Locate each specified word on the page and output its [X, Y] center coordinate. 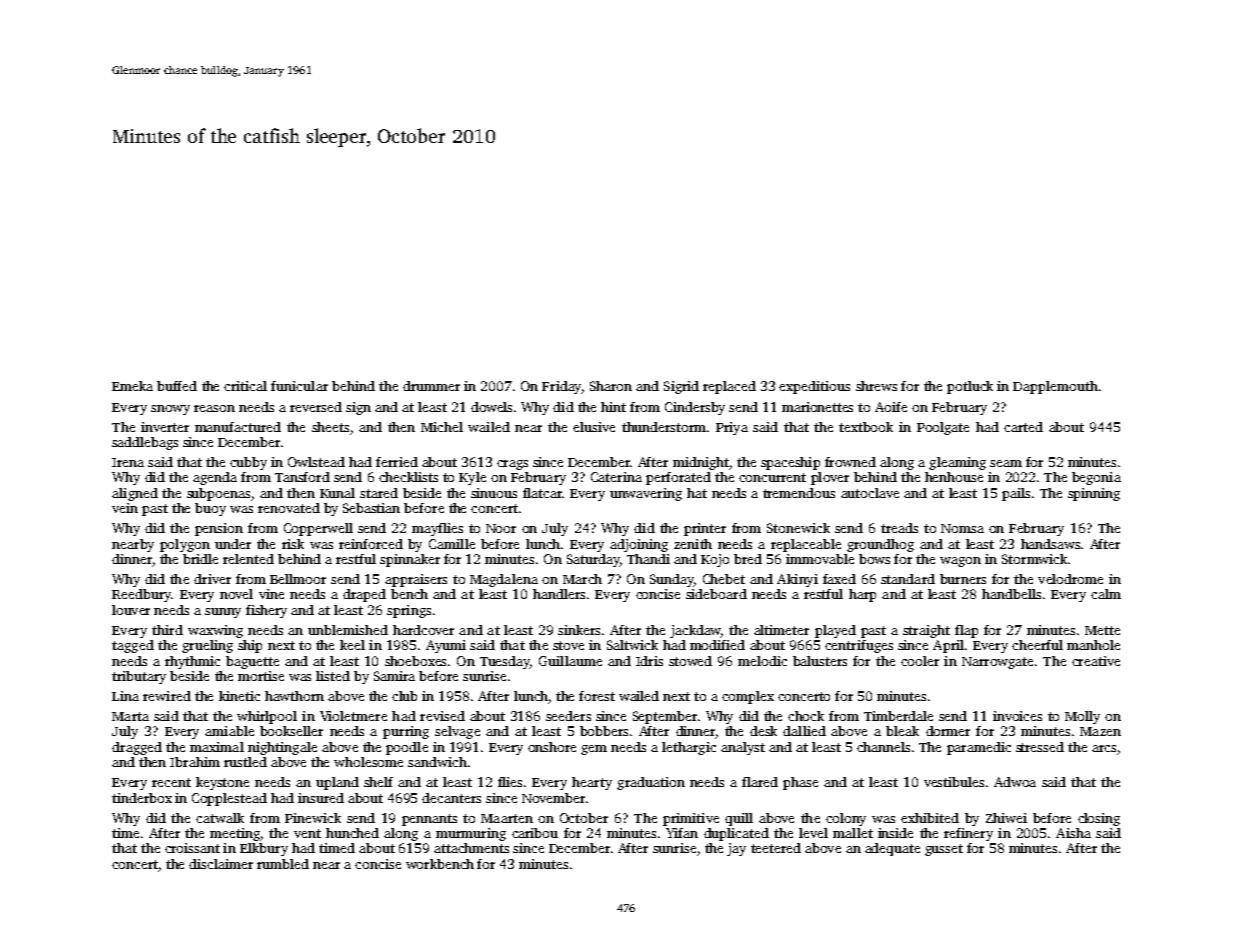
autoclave [870, 493]
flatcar [542, 493]
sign [358, 408]
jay [736, 849]
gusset [944, 850]
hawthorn [294, 696]
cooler [920, 661]
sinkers [579, 630]
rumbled [283, 864]
